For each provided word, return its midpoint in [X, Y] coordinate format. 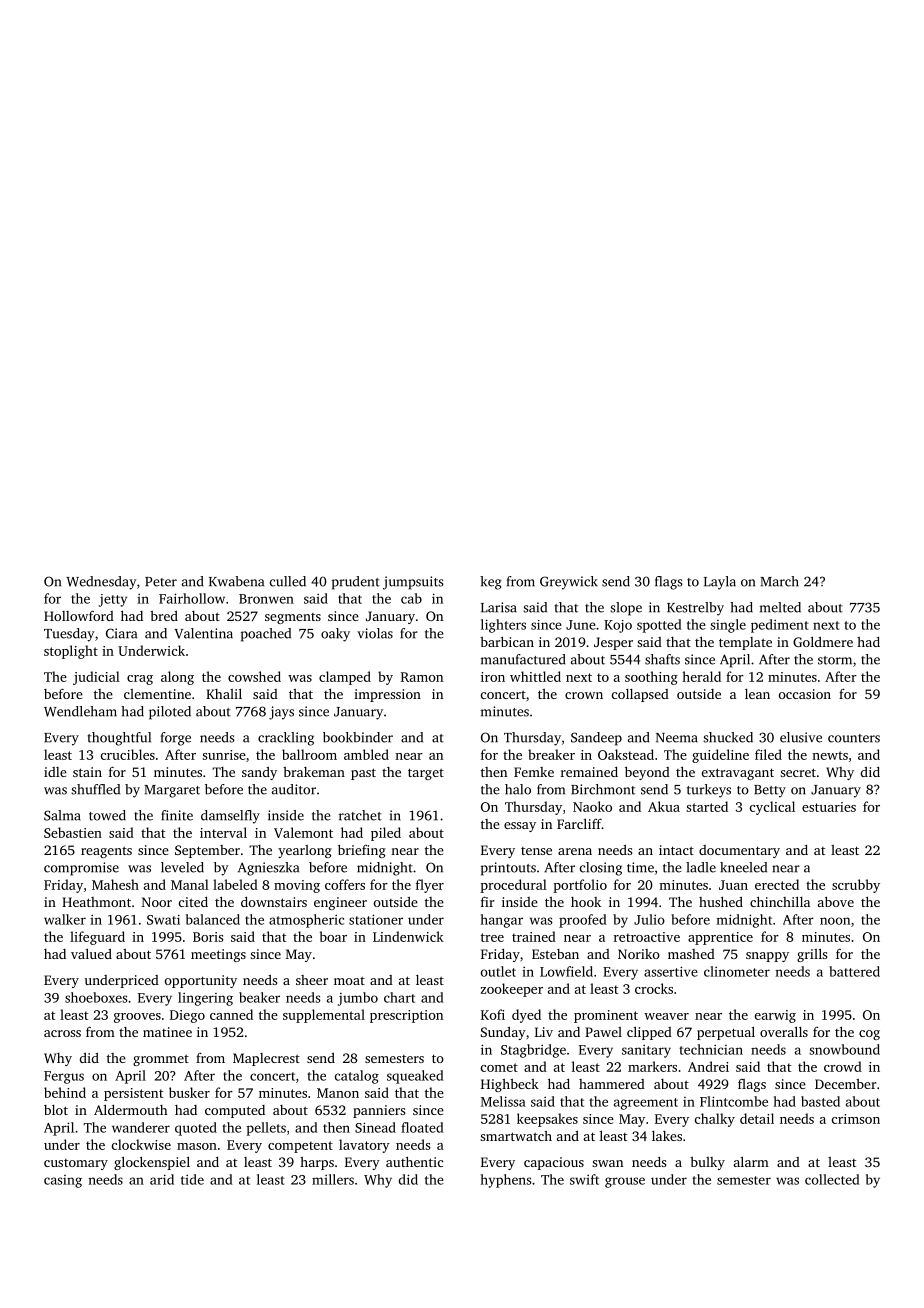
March [779, 581]
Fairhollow [192, 598]
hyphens [506, 1181]
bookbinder [358, 737]
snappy [767, 957]
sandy [259, 773]
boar [333, 936]
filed [768, 754]
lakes [667, 1136]
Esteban [555, 954]
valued [91, 953]
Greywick [569, 583]
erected [777, 884]
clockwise [141, 1144]
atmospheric [306, 921]
